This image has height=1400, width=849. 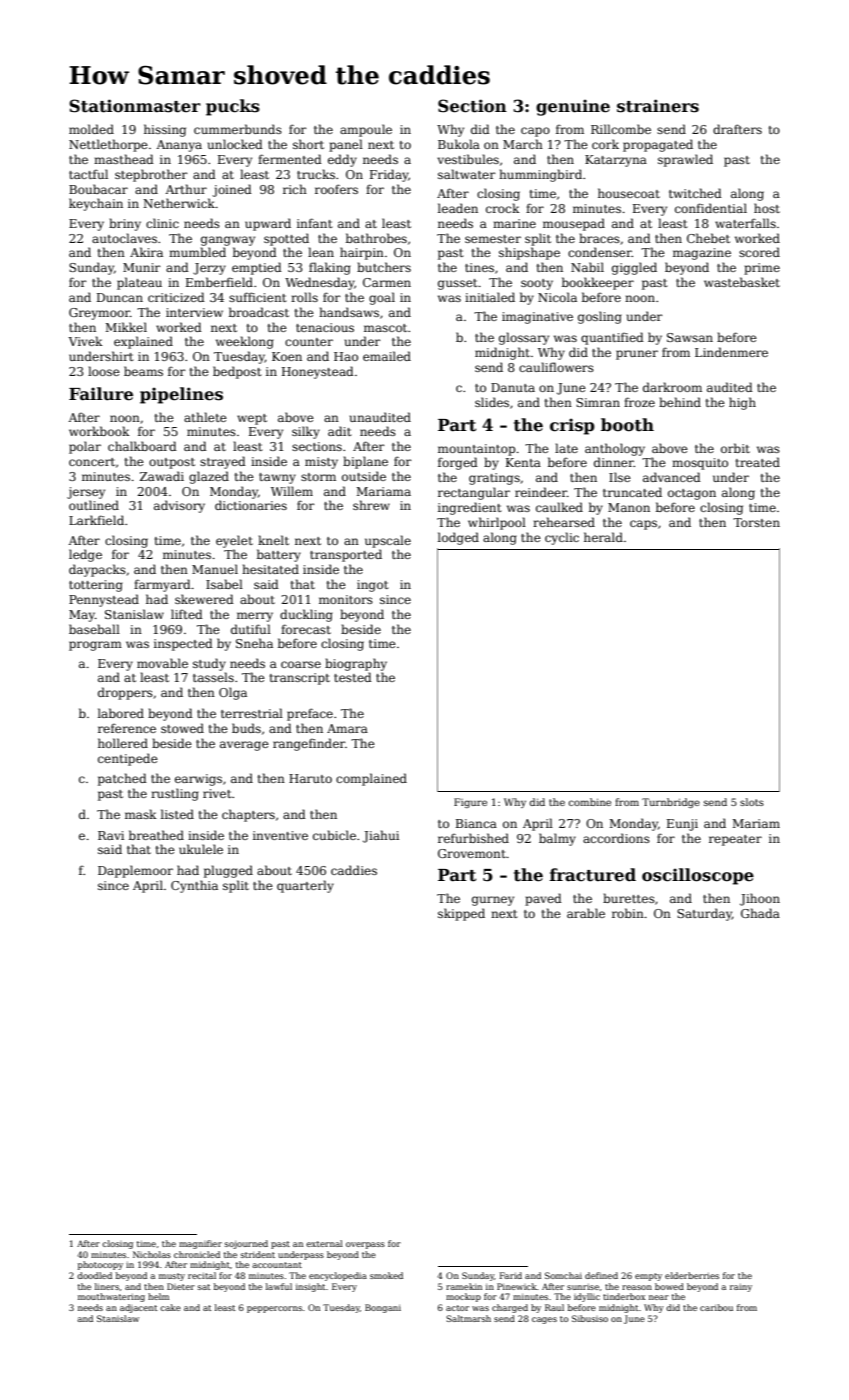 I want to click on broadcast, so click(x=259, y=312).
